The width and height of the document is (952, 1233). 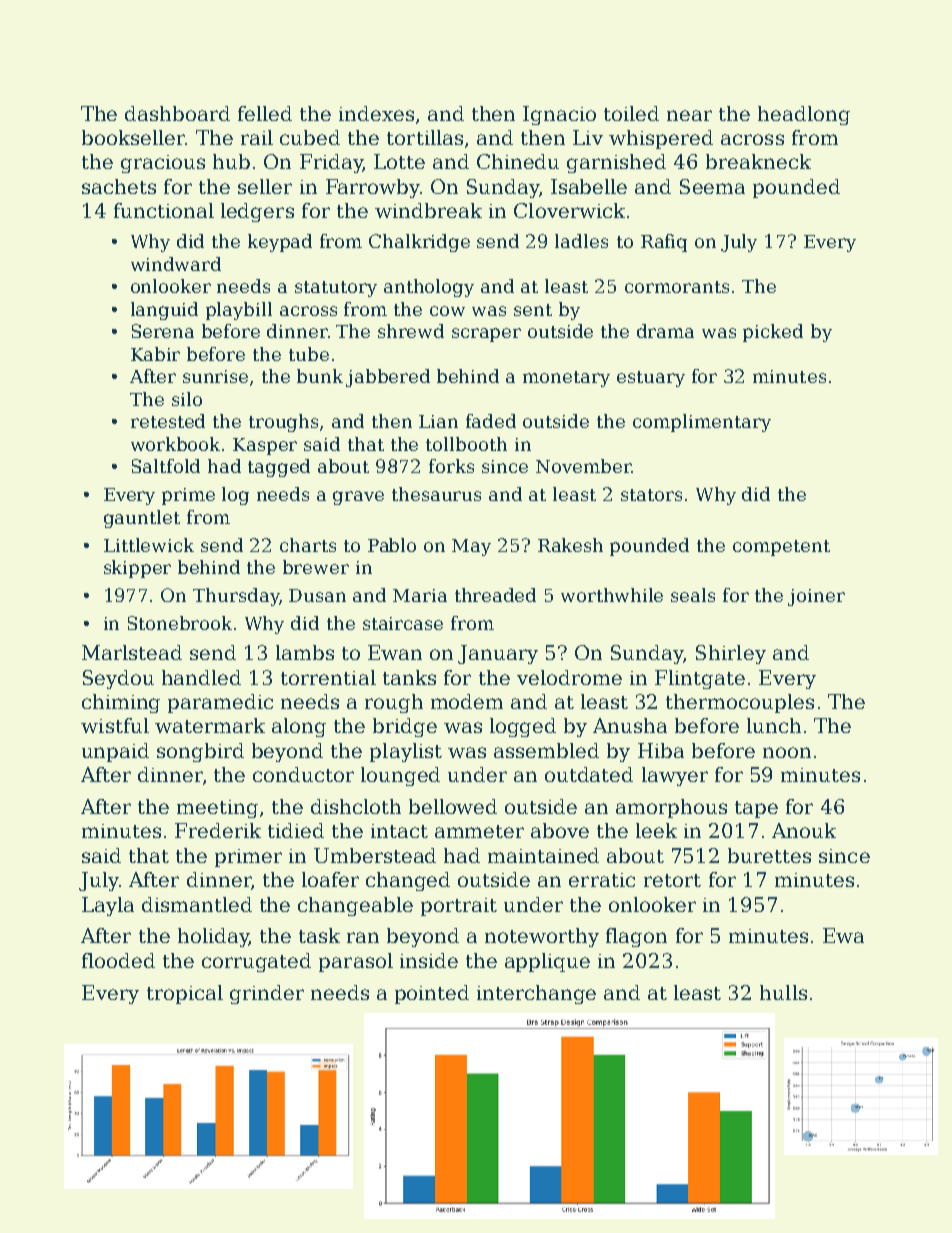 I want to click on headlong, so click(x=804, y=115).
